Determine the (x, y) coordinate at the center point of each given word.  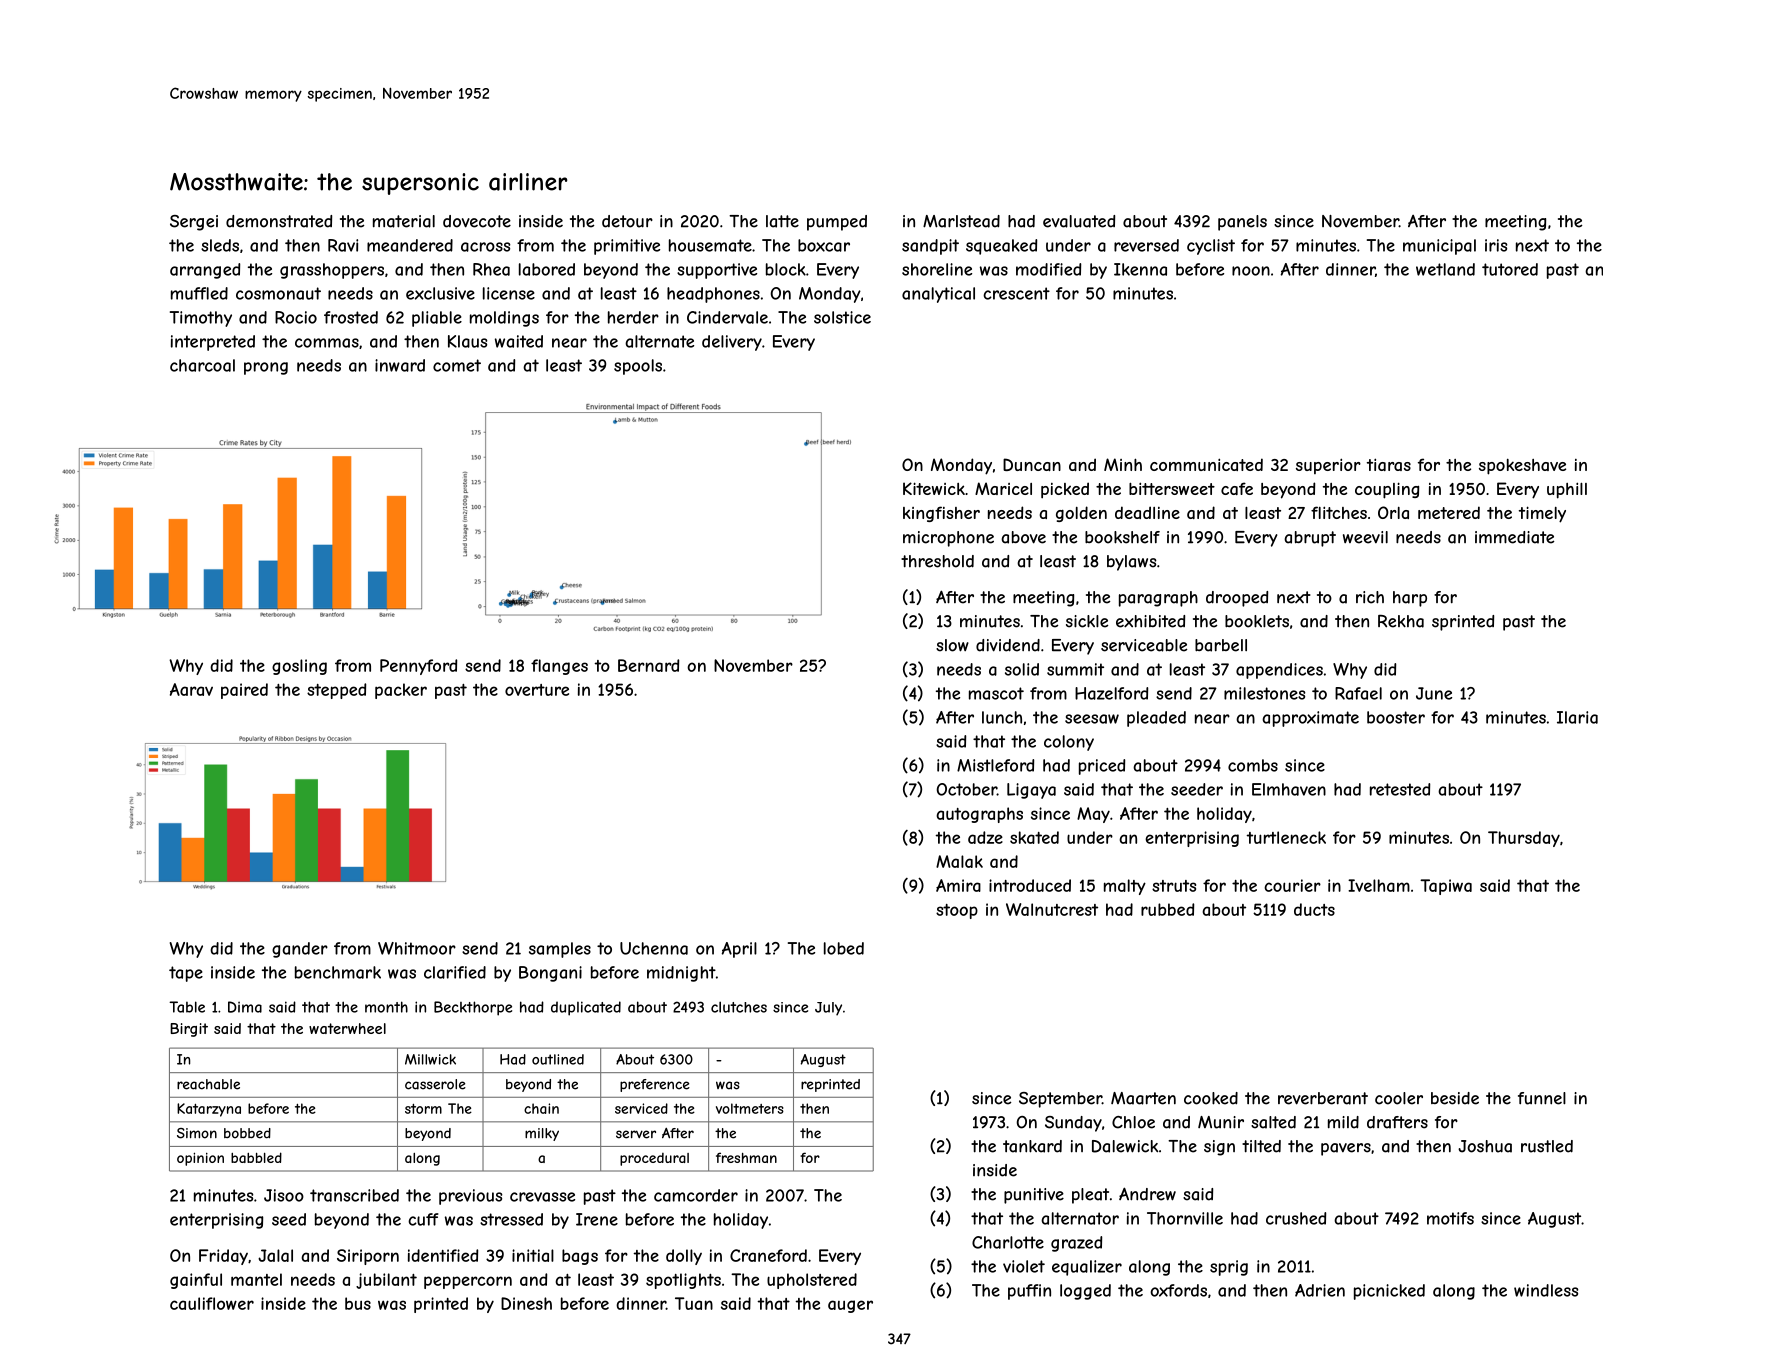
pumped (837, 223)
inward (400, 365)
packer (401, 691)
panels (1242, 223)
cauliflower (212, 1303)
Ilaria (1577, 717)
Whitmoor (417, 948)
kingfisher (941, 514)
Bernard (648, 665)
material (404, 221)
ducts (1314, 909)
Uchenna (654, 948)
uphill (1567, 490)
